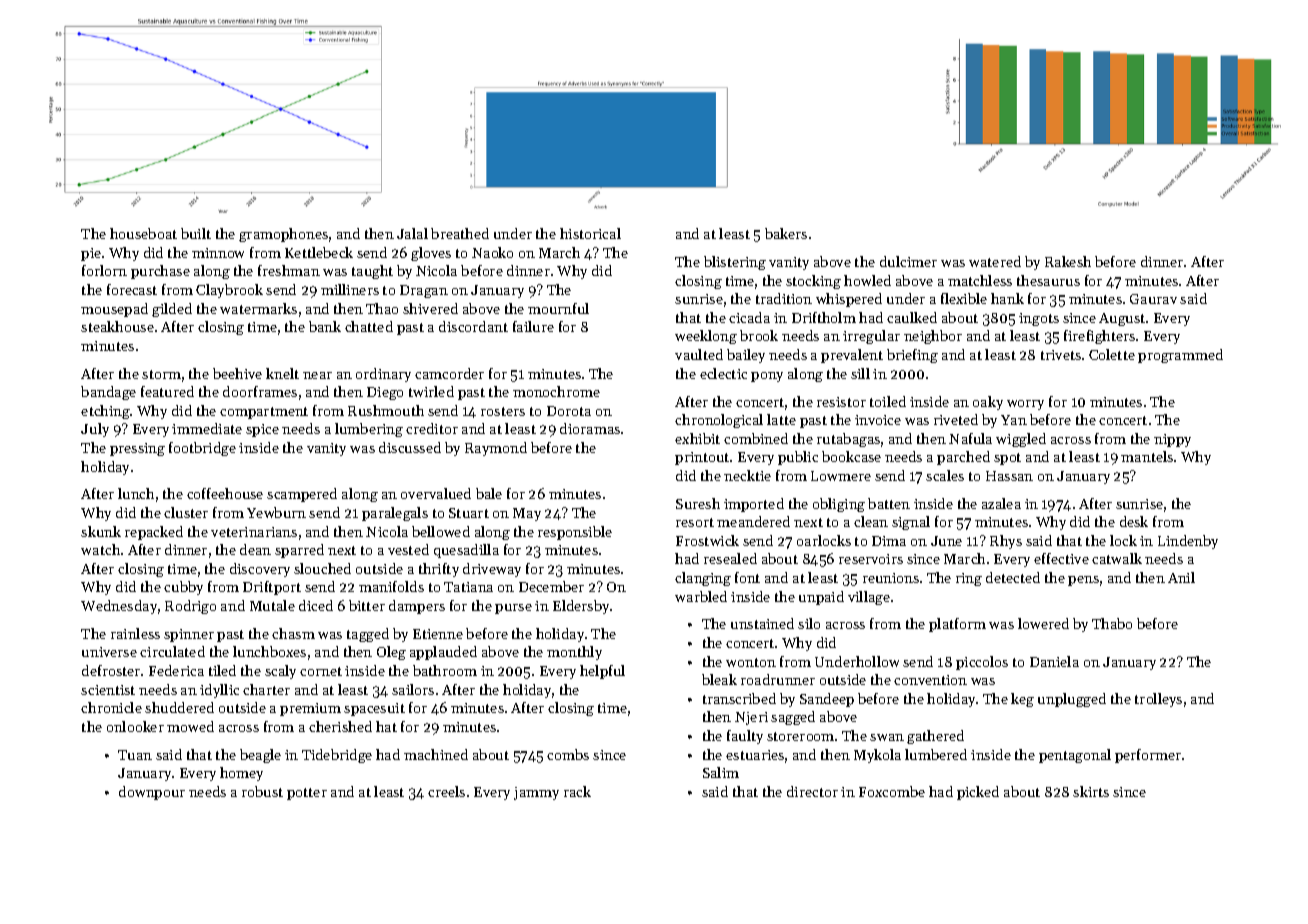  Describe the element at coordinates (577, 791) in the document. I see `rack` at that location.
